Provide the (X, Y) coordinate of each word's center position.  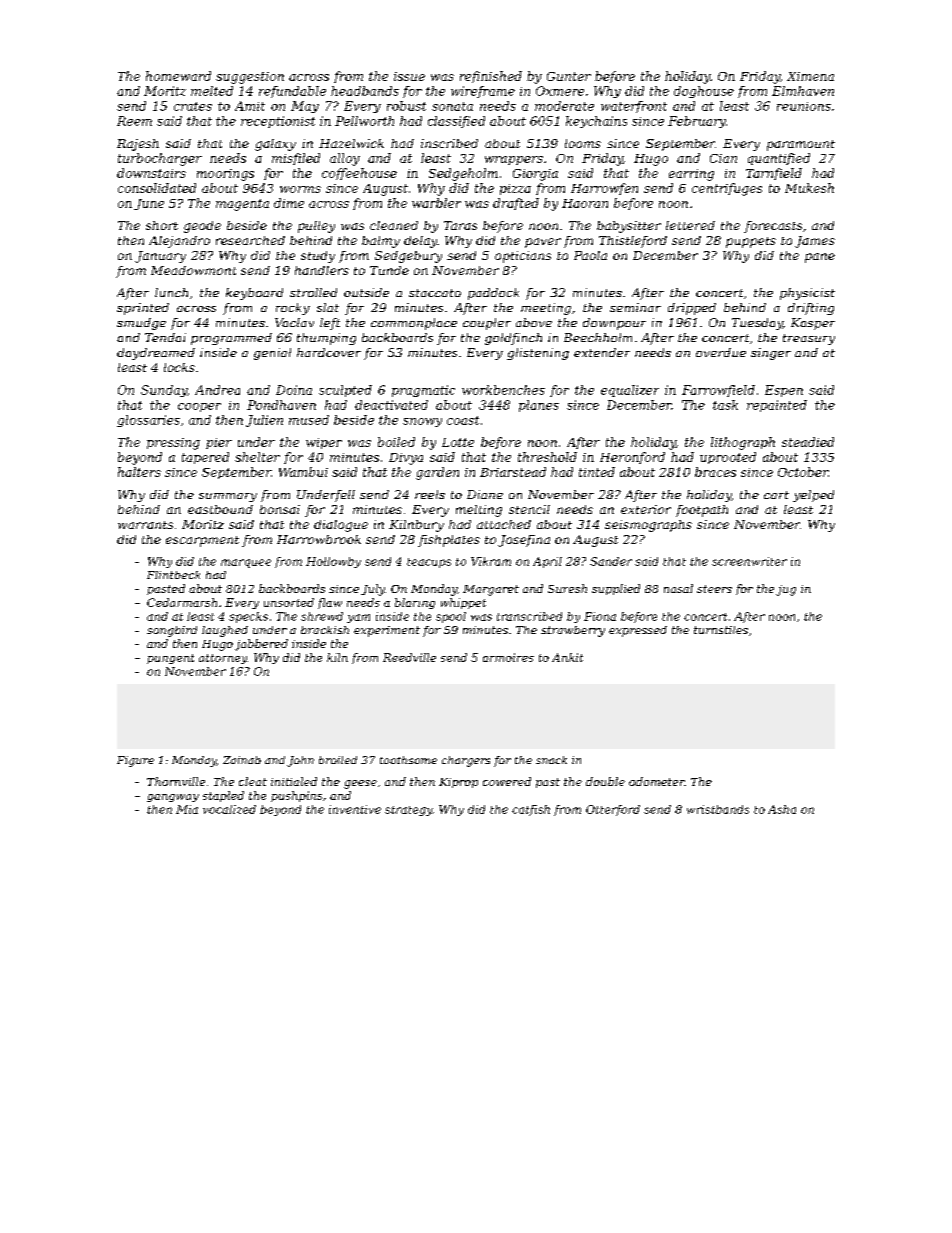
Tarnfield (774, 174)
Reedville (409, 657)
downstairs (151, 173)
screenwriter (749, 561)
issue (409, 76)
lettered (690, 225)
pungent (170, 659)
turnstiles (721, 630)
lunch (171, 292)
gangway (173, 798)
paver (543, 243)
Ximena (810, 76)
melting (479, 511)
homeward (178, 76)
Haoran (585, 203)
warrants (145, 525)
